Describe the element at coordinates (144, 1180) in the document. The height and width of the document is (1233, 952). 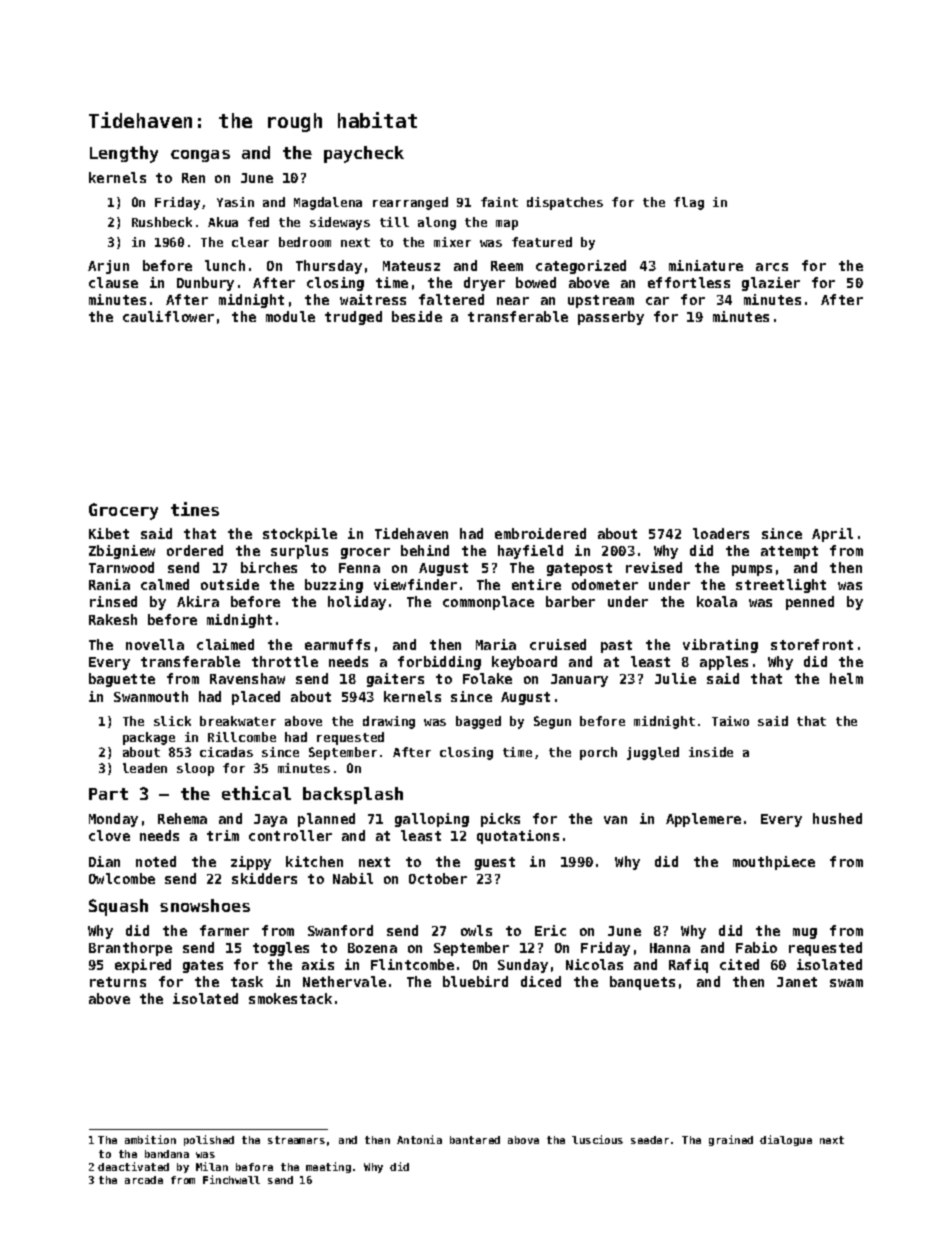
I see `arcade` at that location.
